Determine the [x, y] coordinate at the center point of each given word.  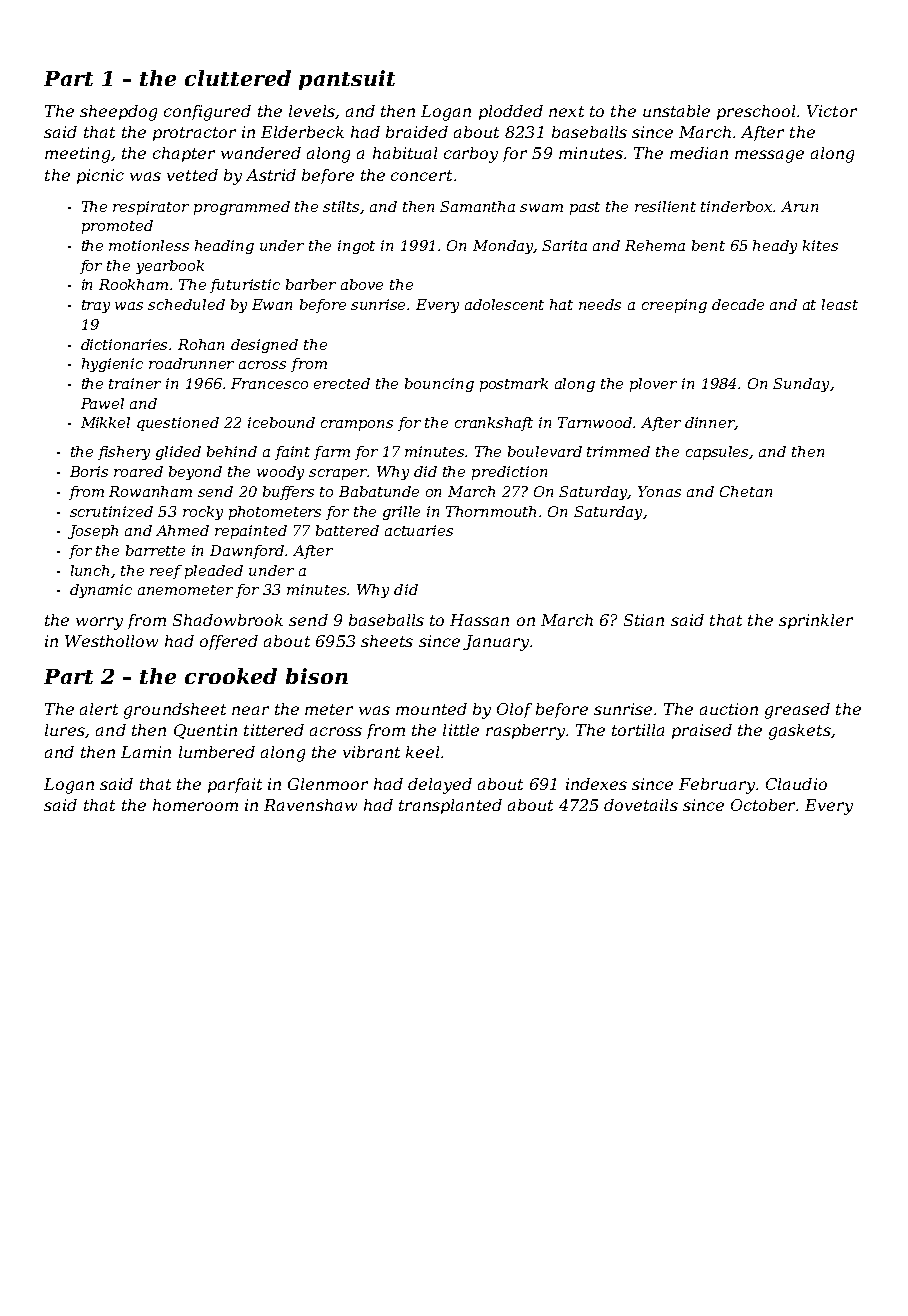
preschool [756, 112]
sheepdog [118, 113]
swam [541, 208]
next [566, 111]
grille [401, 513]
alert [99, 709]
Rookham [133, 284]
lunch [90, 570]
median [699, 153]
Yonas [659, 491]
